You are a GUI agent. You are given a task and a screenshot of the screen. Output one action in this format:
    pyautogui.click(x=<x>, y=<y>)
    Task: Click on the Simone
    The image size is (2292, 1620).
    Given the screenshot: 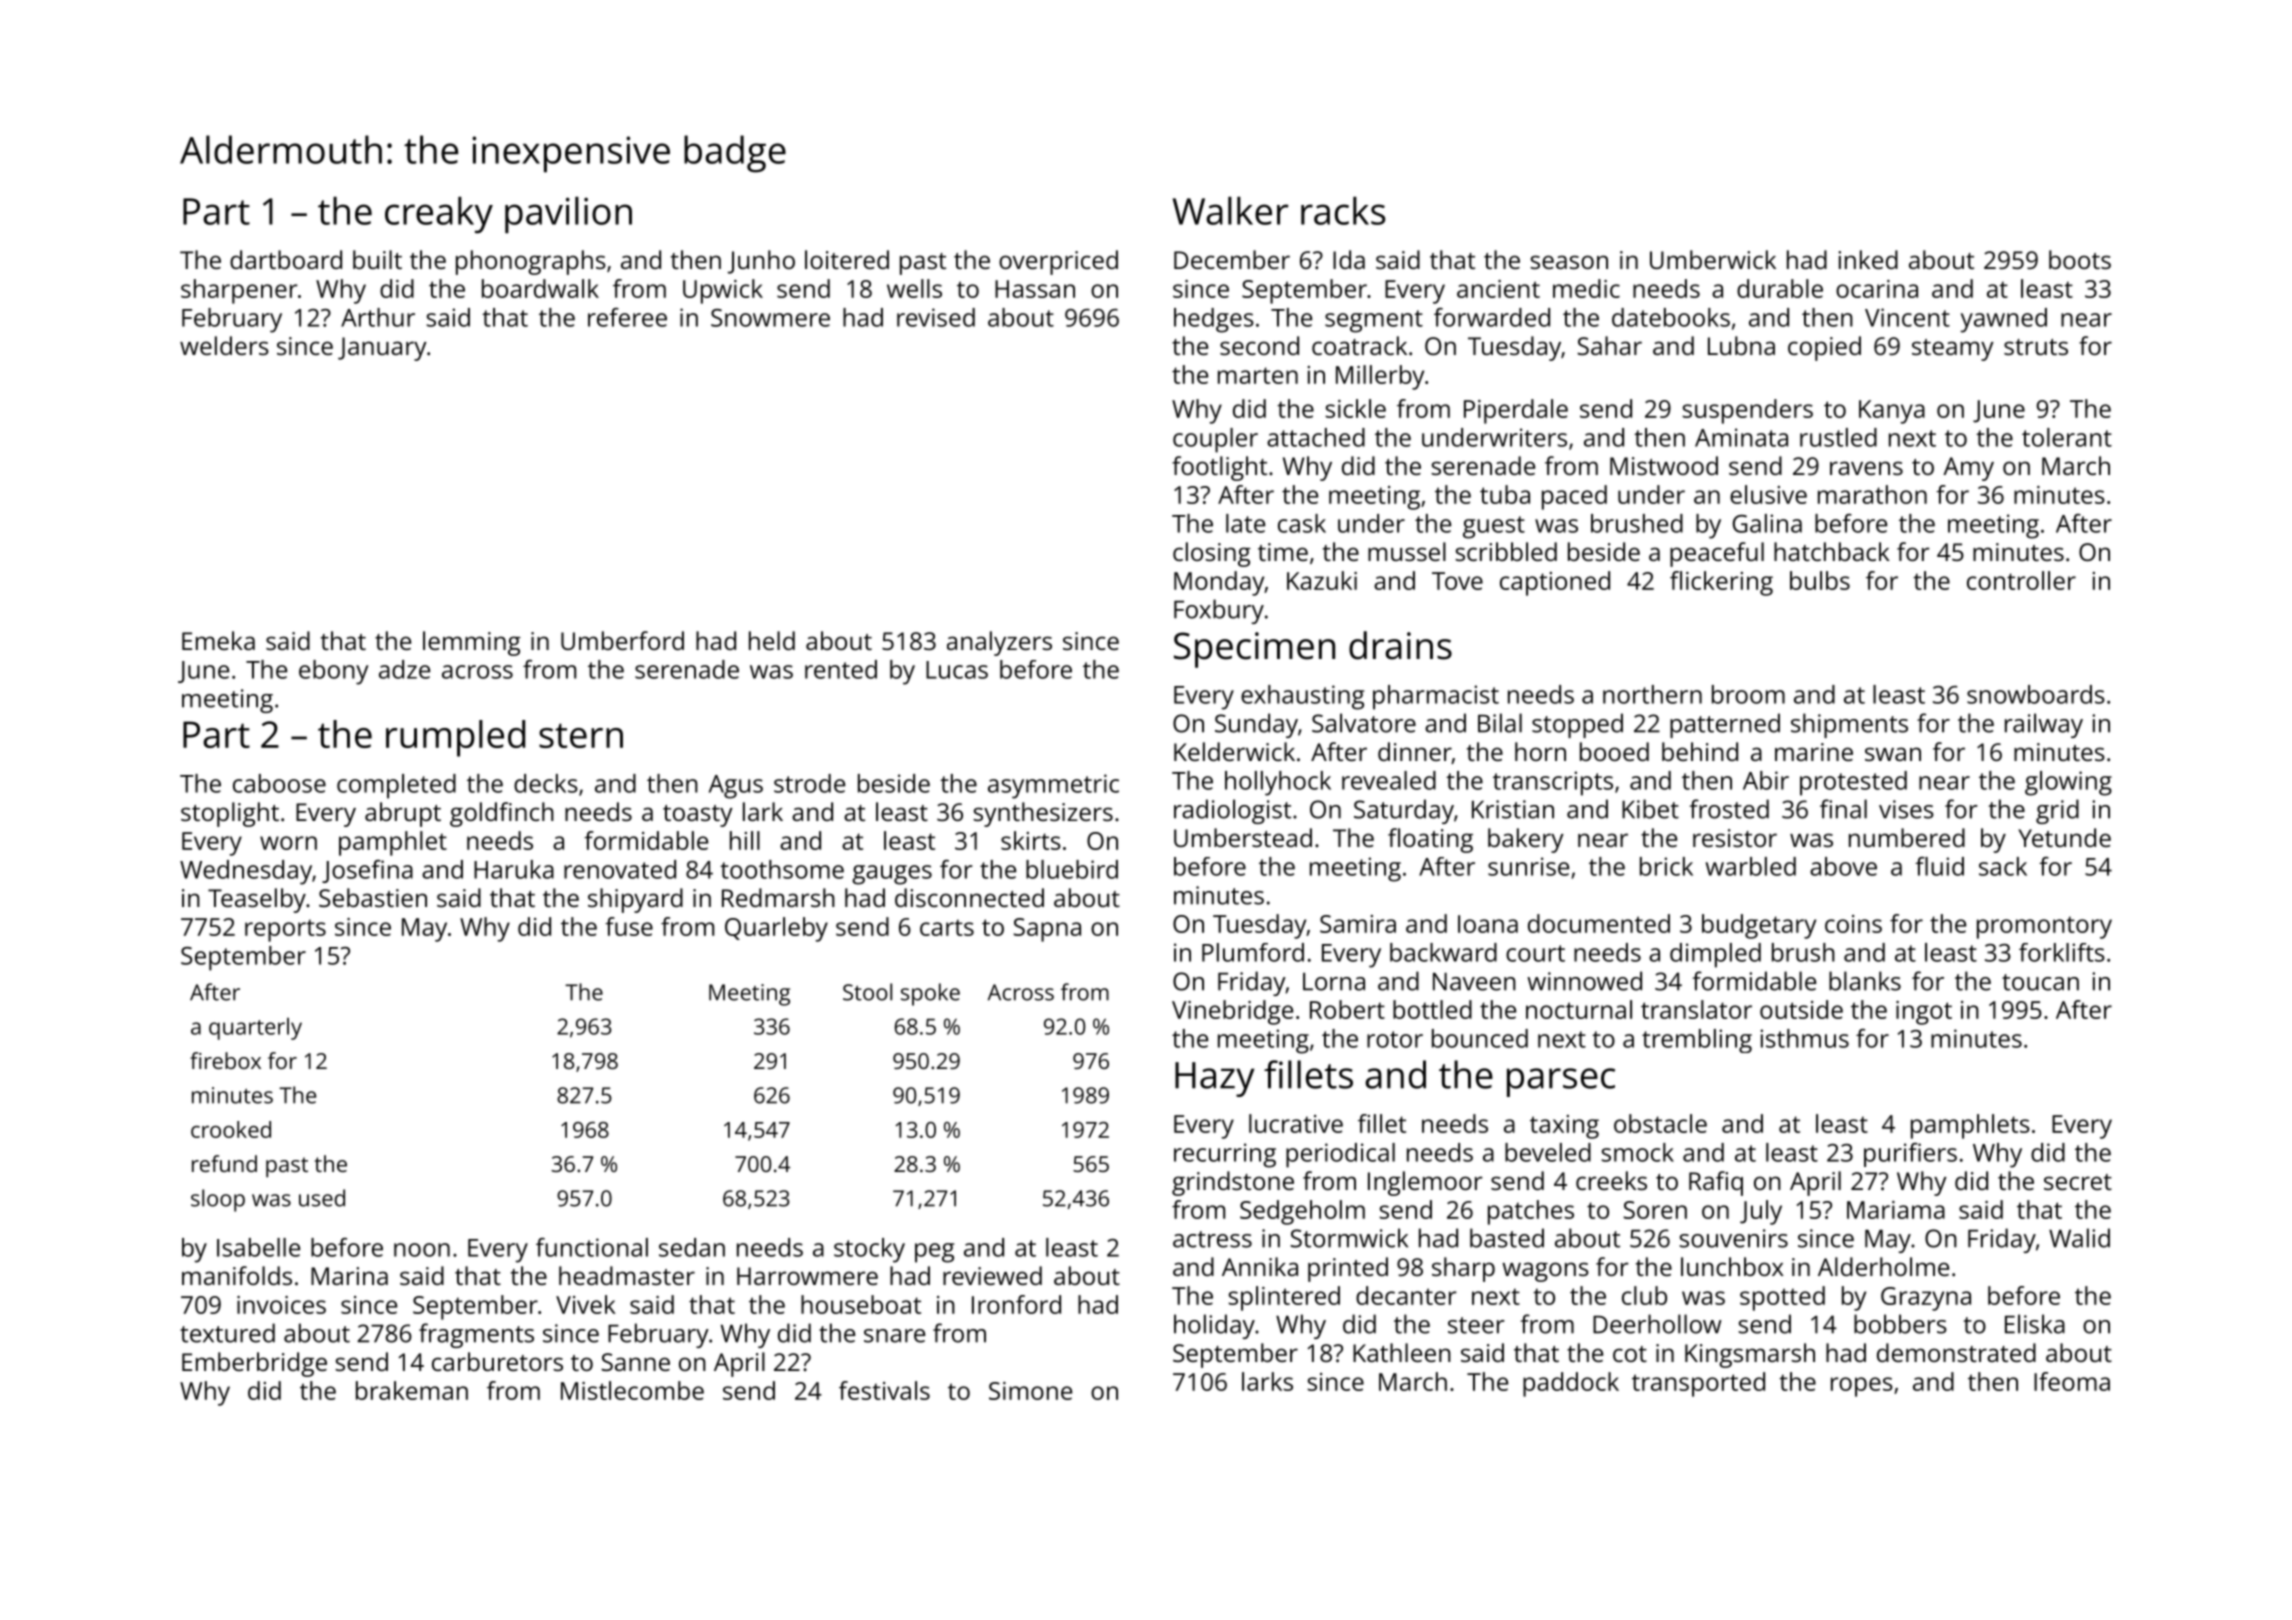 What is the action you would take?
    pyautogui.click(x=1030, y=1391)
